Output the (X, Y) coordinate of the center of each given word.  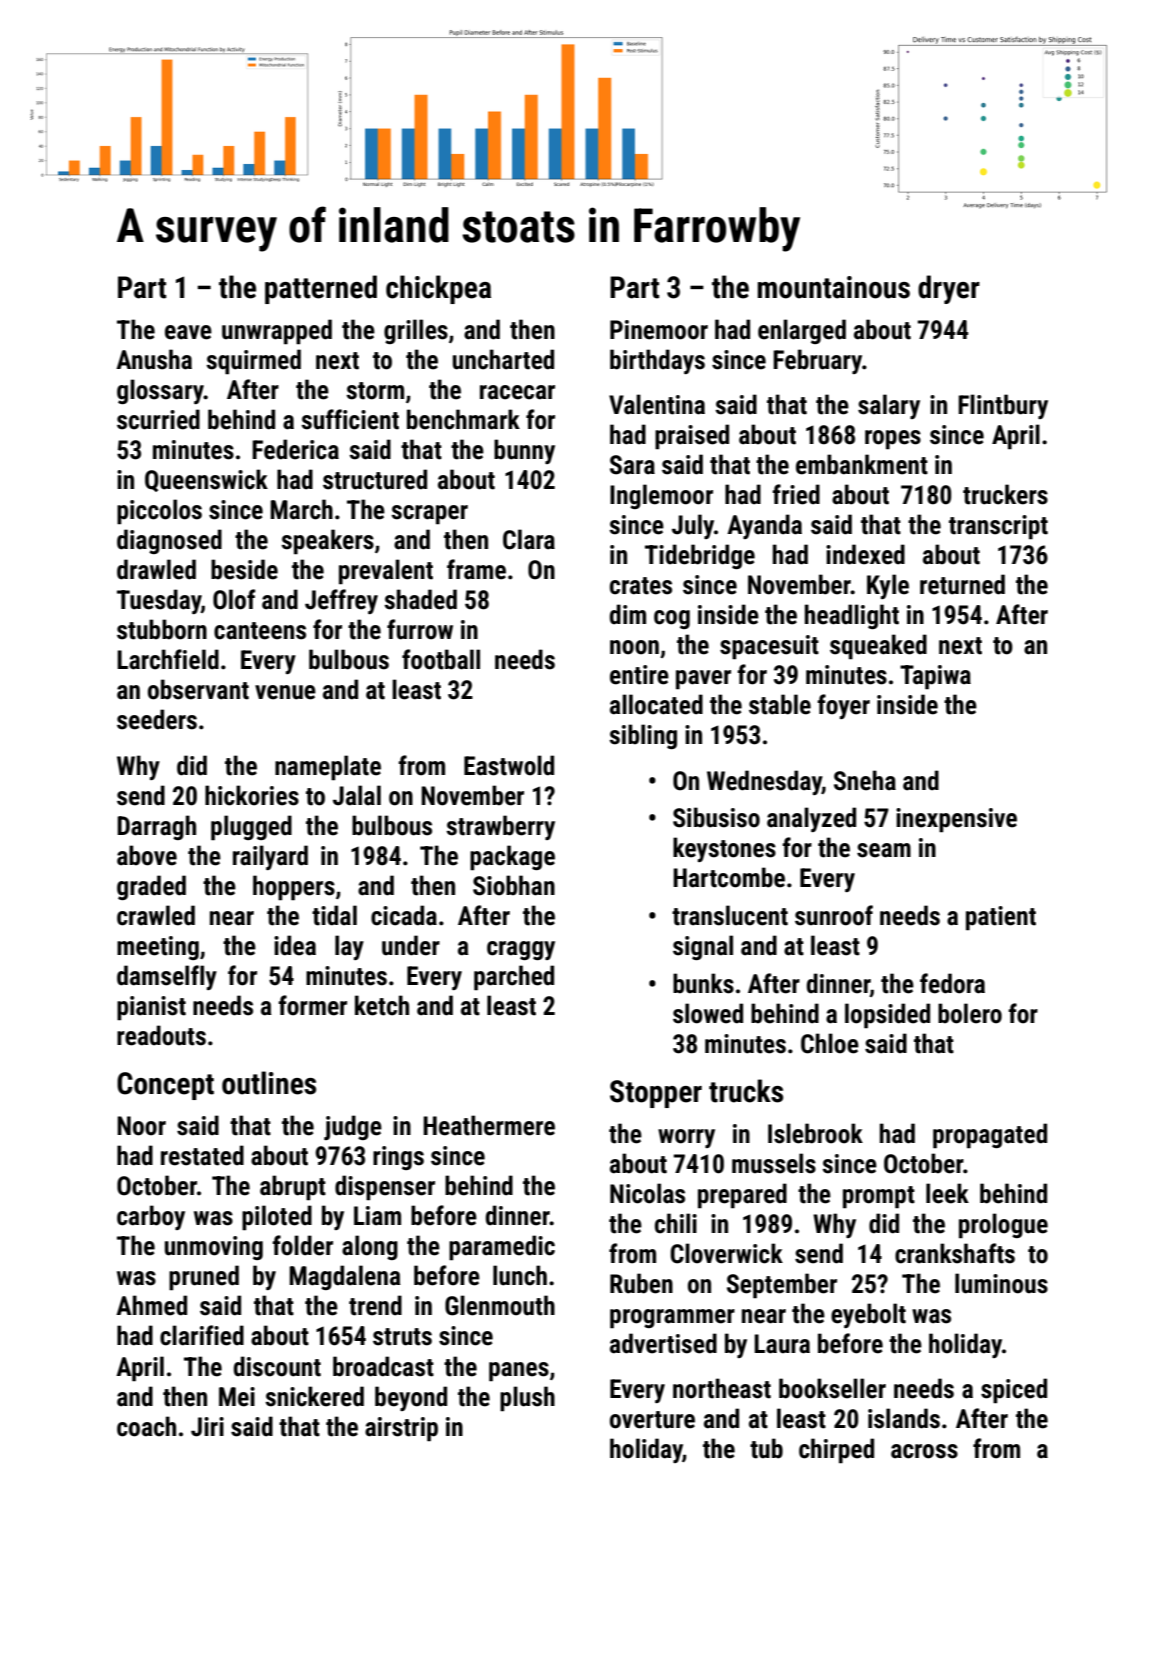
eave (188, 332)
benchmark (463, 419)
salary (889, 406)
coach (146, 1426)
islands (904, 1418)
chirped (836, 1451)
